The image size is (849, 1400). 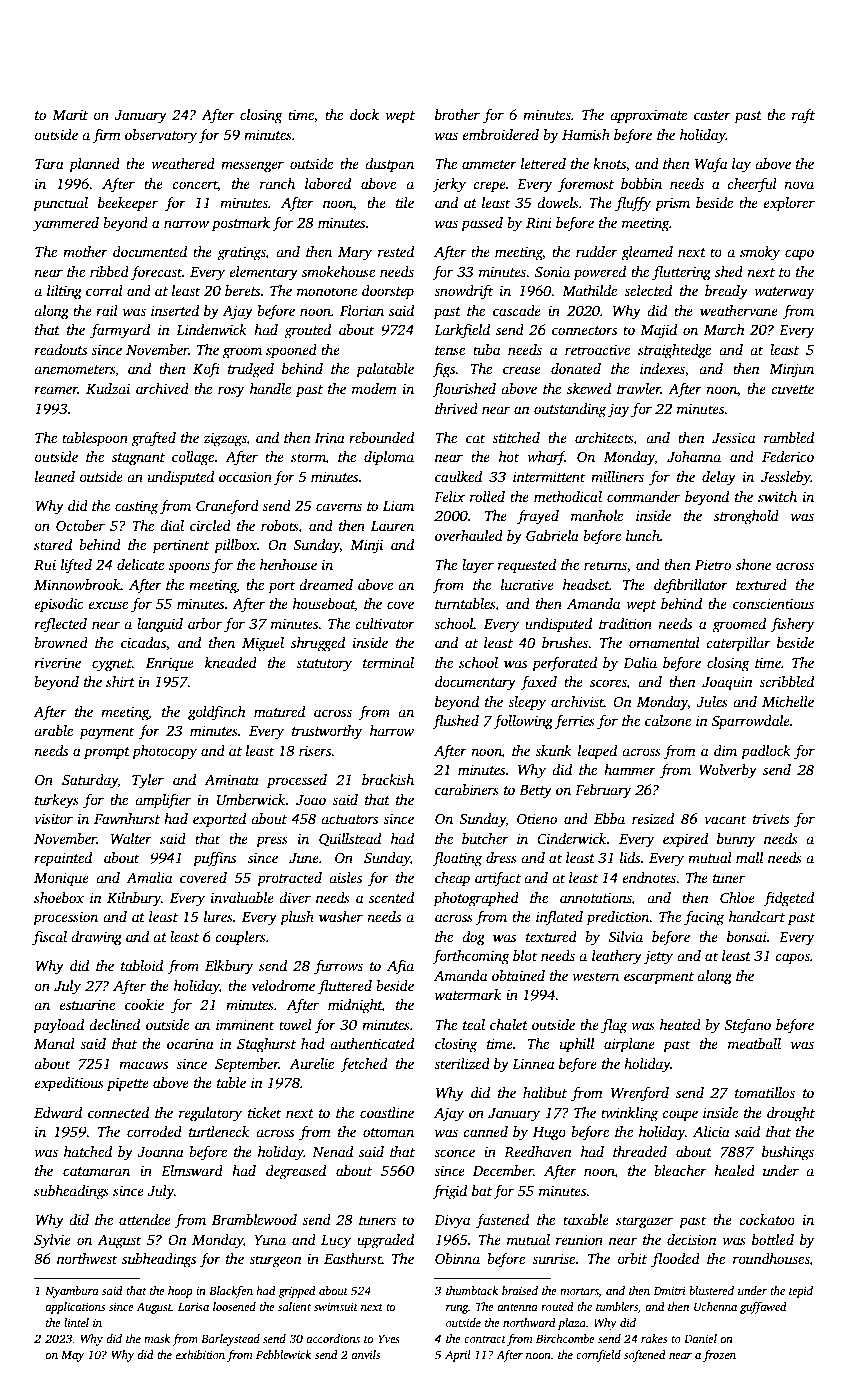 I want to click on conscientious, so click(x=773, y=603).
